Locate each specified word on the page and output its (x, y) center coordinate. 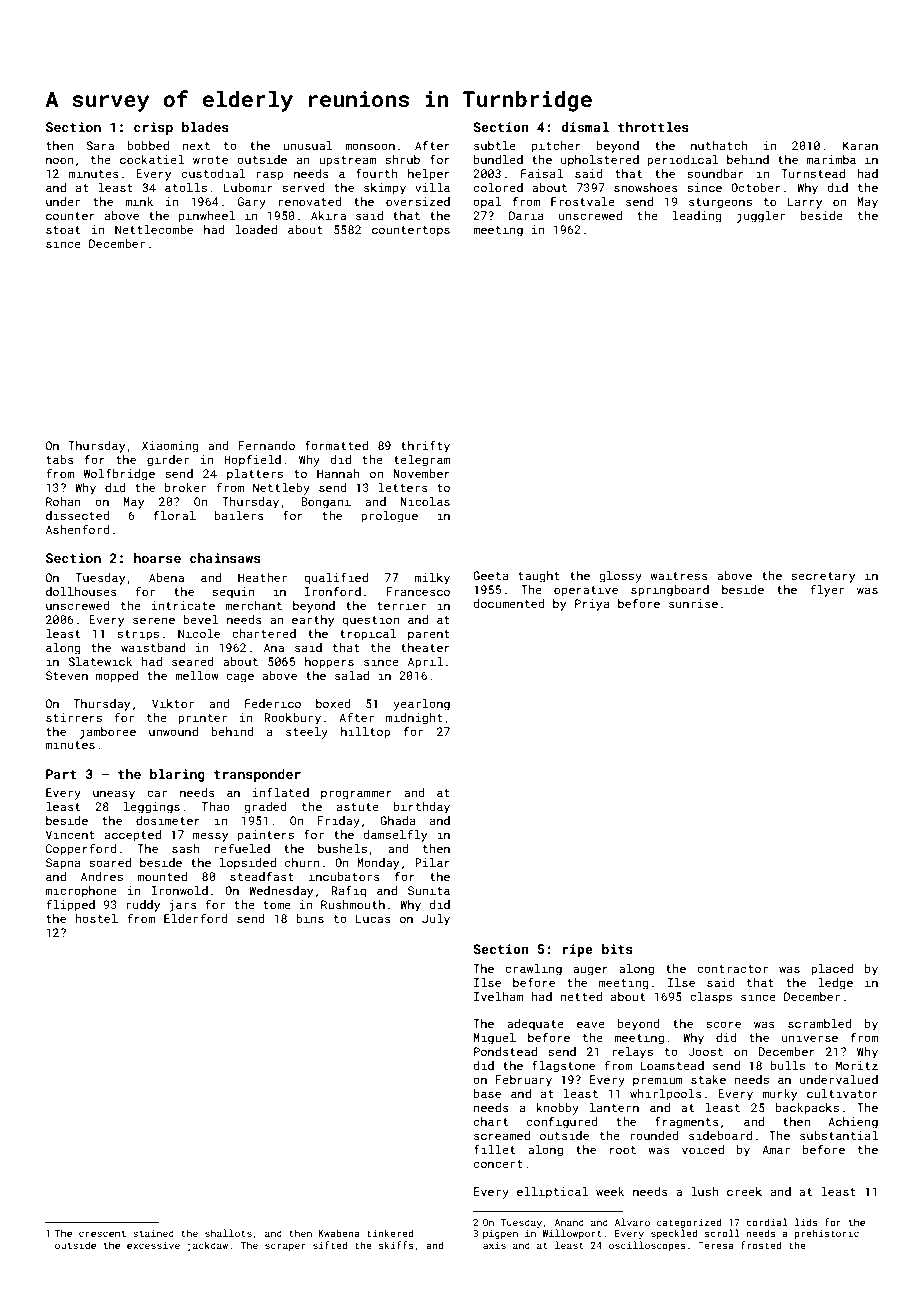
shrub (402, 159)
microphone (81, 892)
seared (193, 661)
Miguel (495, 1039)
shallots (228, 1233)
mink (139, 201)
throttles (653, 127)
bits (617, 949)
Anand (569, 1222)
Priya (592, 605)
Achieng (853, 1123)
